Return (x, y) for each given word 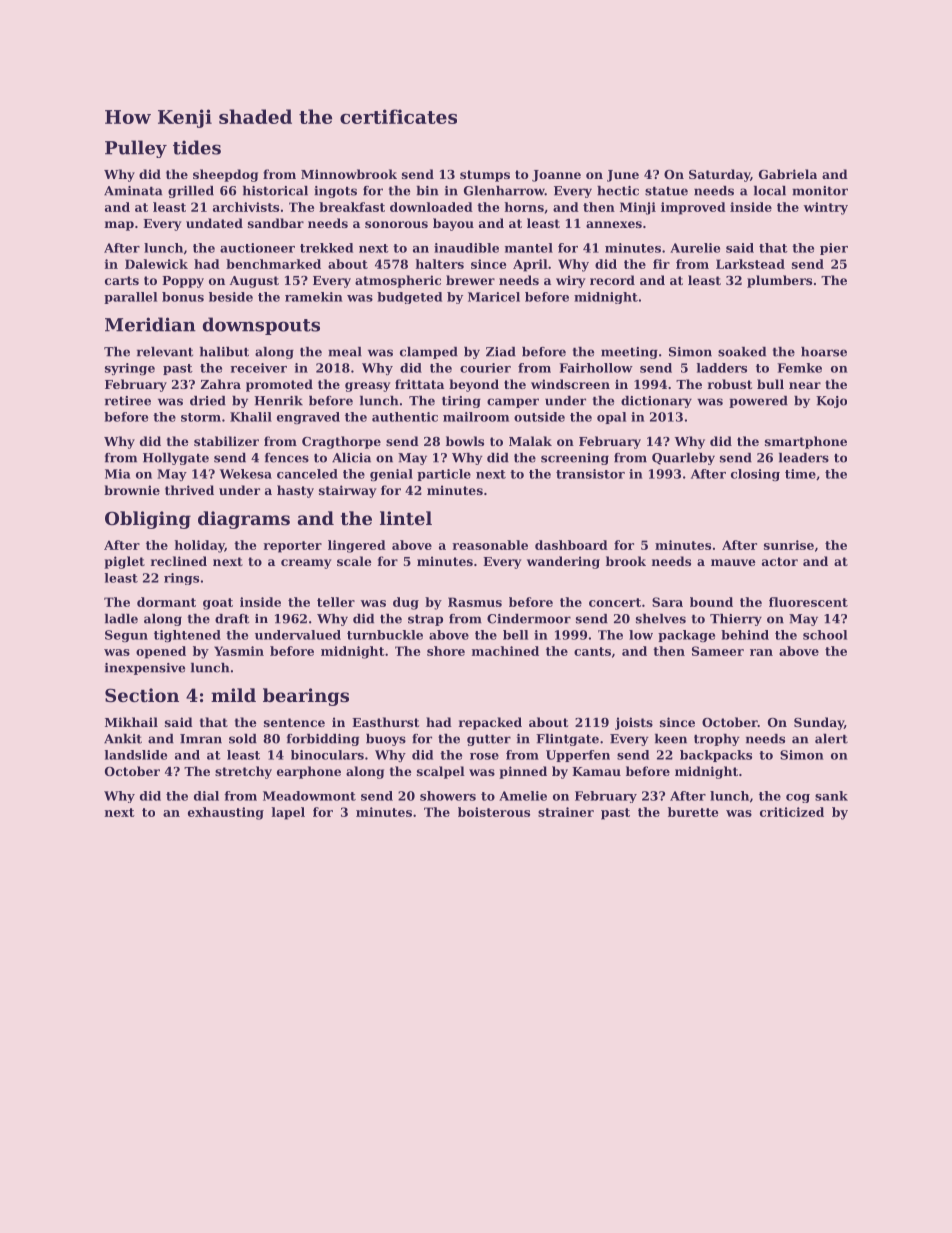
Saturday (719, 175)
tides (197, 147)
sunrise (789, 545)
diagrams (244, 520)
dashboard (571, 545)
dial (206, 796)
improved (693, 208)
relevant (165, 352)
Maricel (494, 297)
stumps (485, 176)
